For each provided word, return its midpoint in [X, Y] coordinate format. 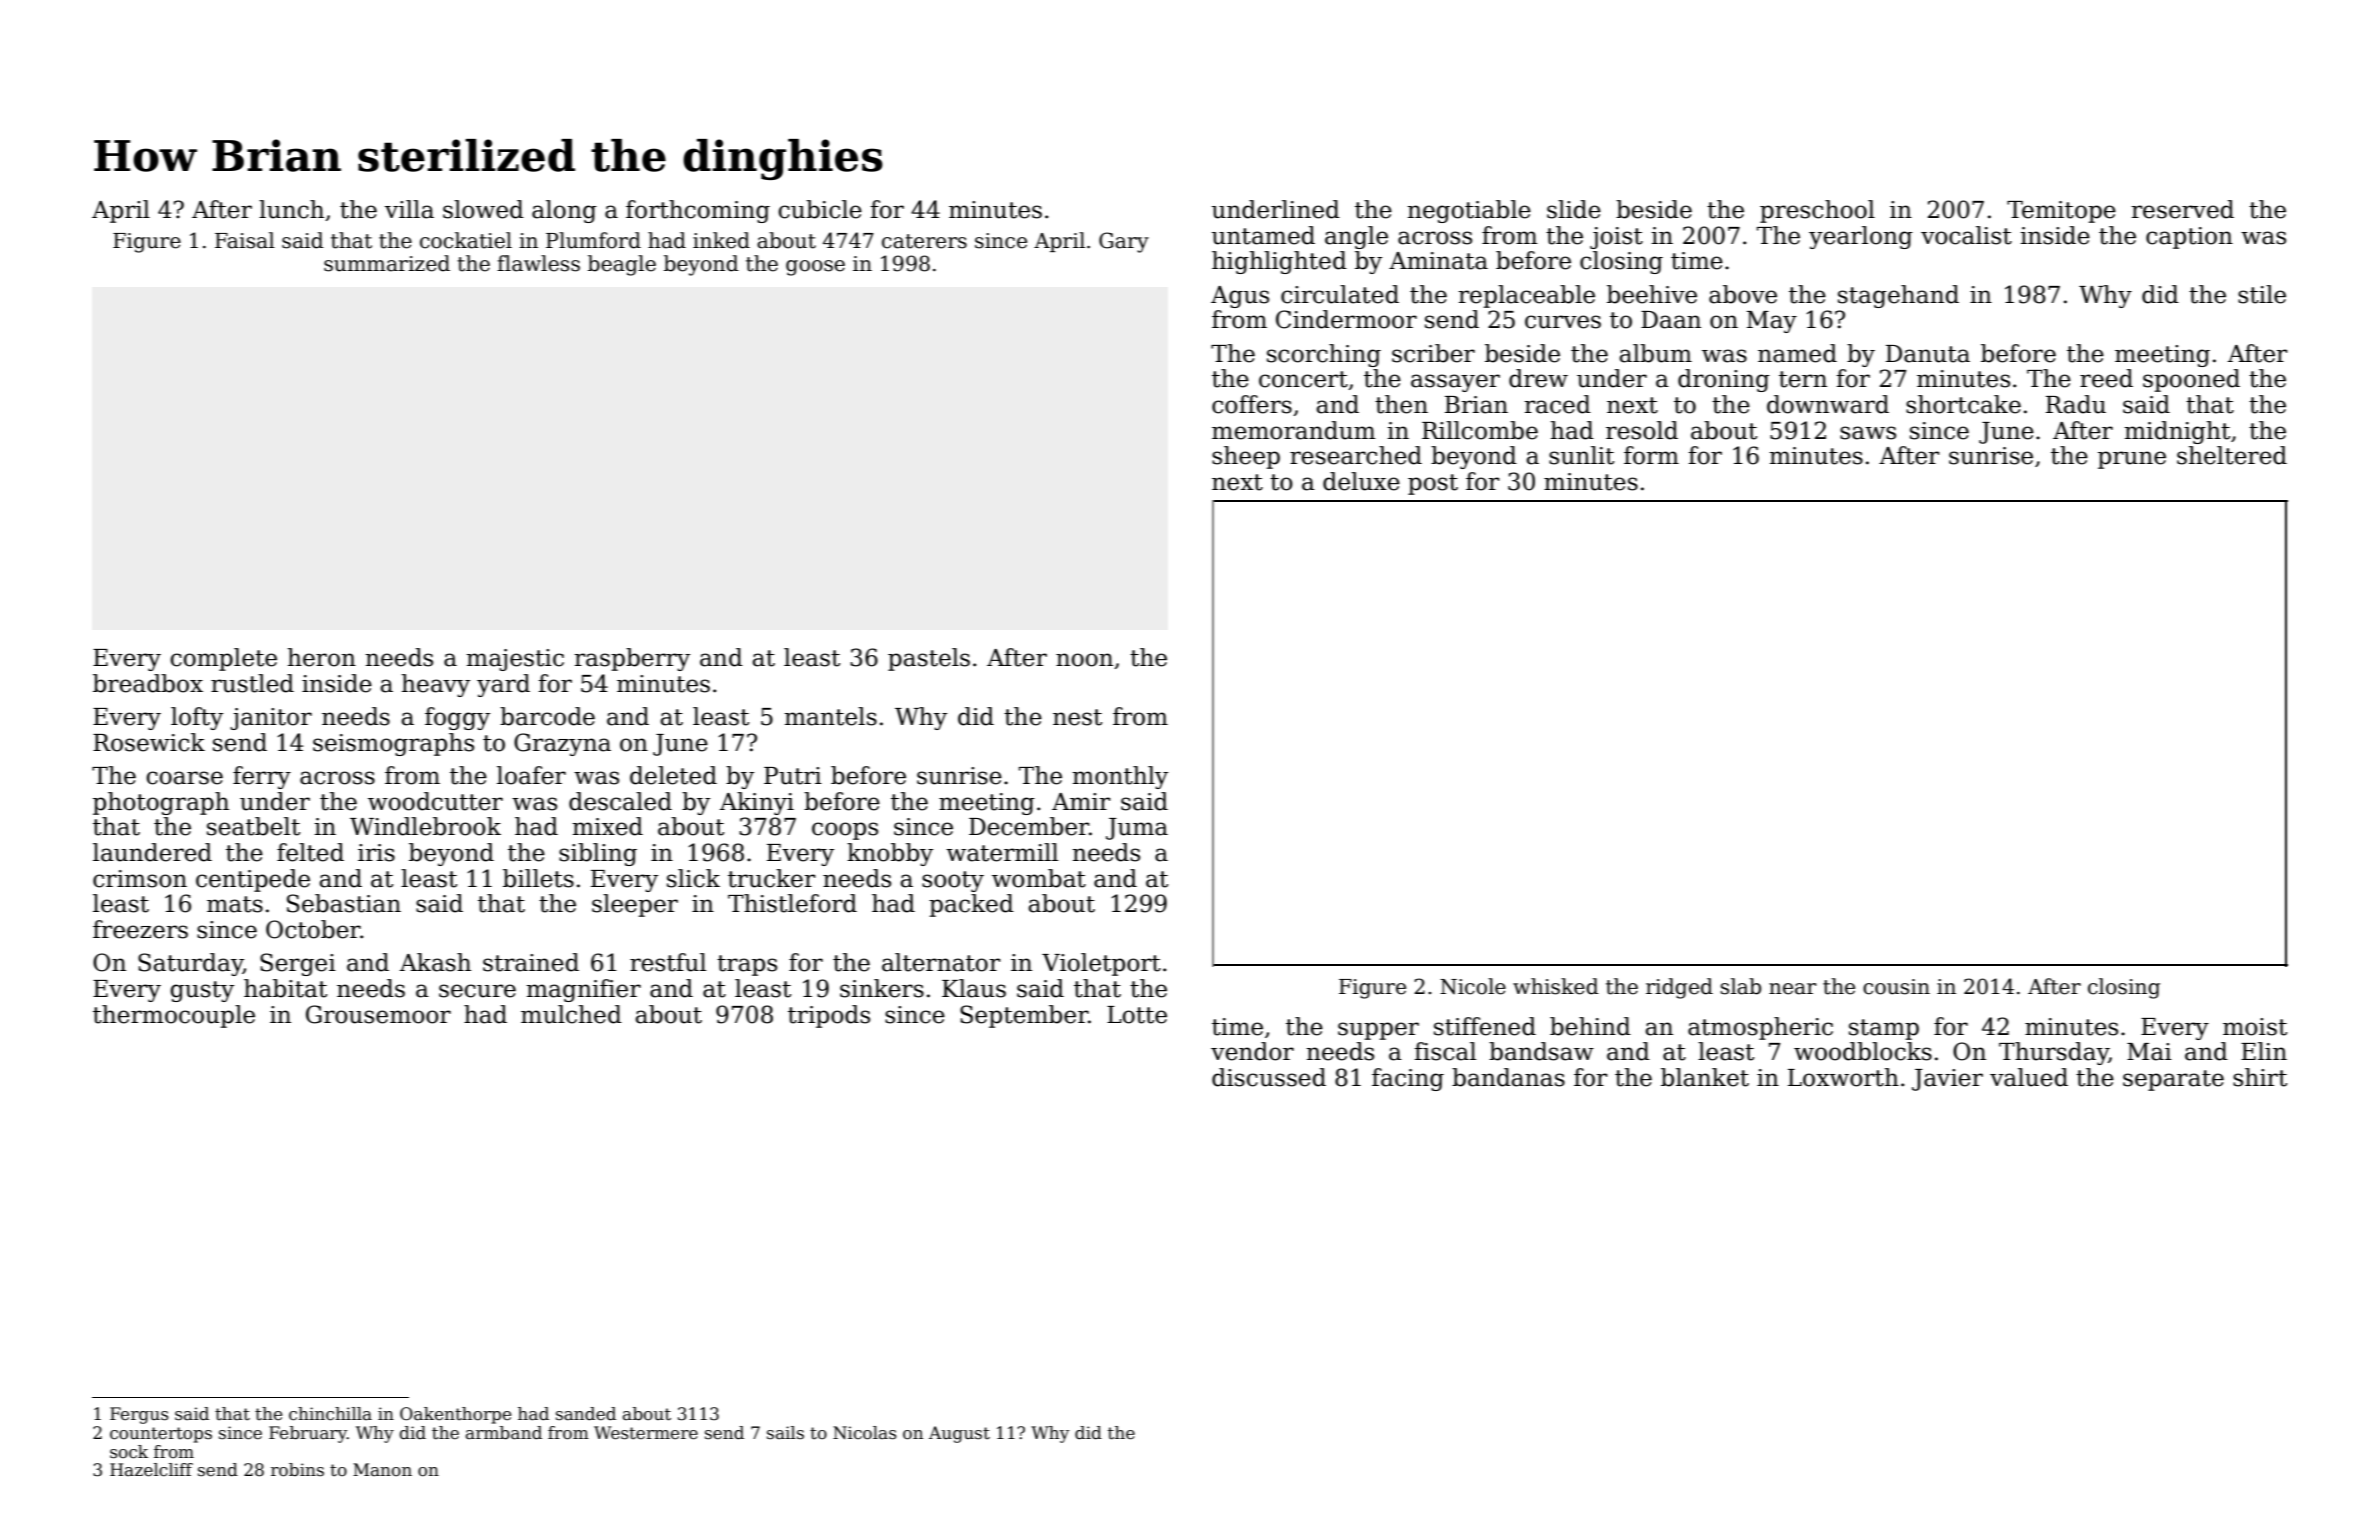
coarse [184, 778]
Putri [793, 776]
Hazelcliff [151, 1470]
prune [2132, 460]
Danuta [1928, 354]
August [959, 1434]
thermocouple [174, 1016]
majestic [515, 660]
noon [1084, 660]
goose [815, 268]
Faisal [245, 240]
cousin [1896, 987]
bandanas [1508, 1077]
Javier [1947, 1080]
